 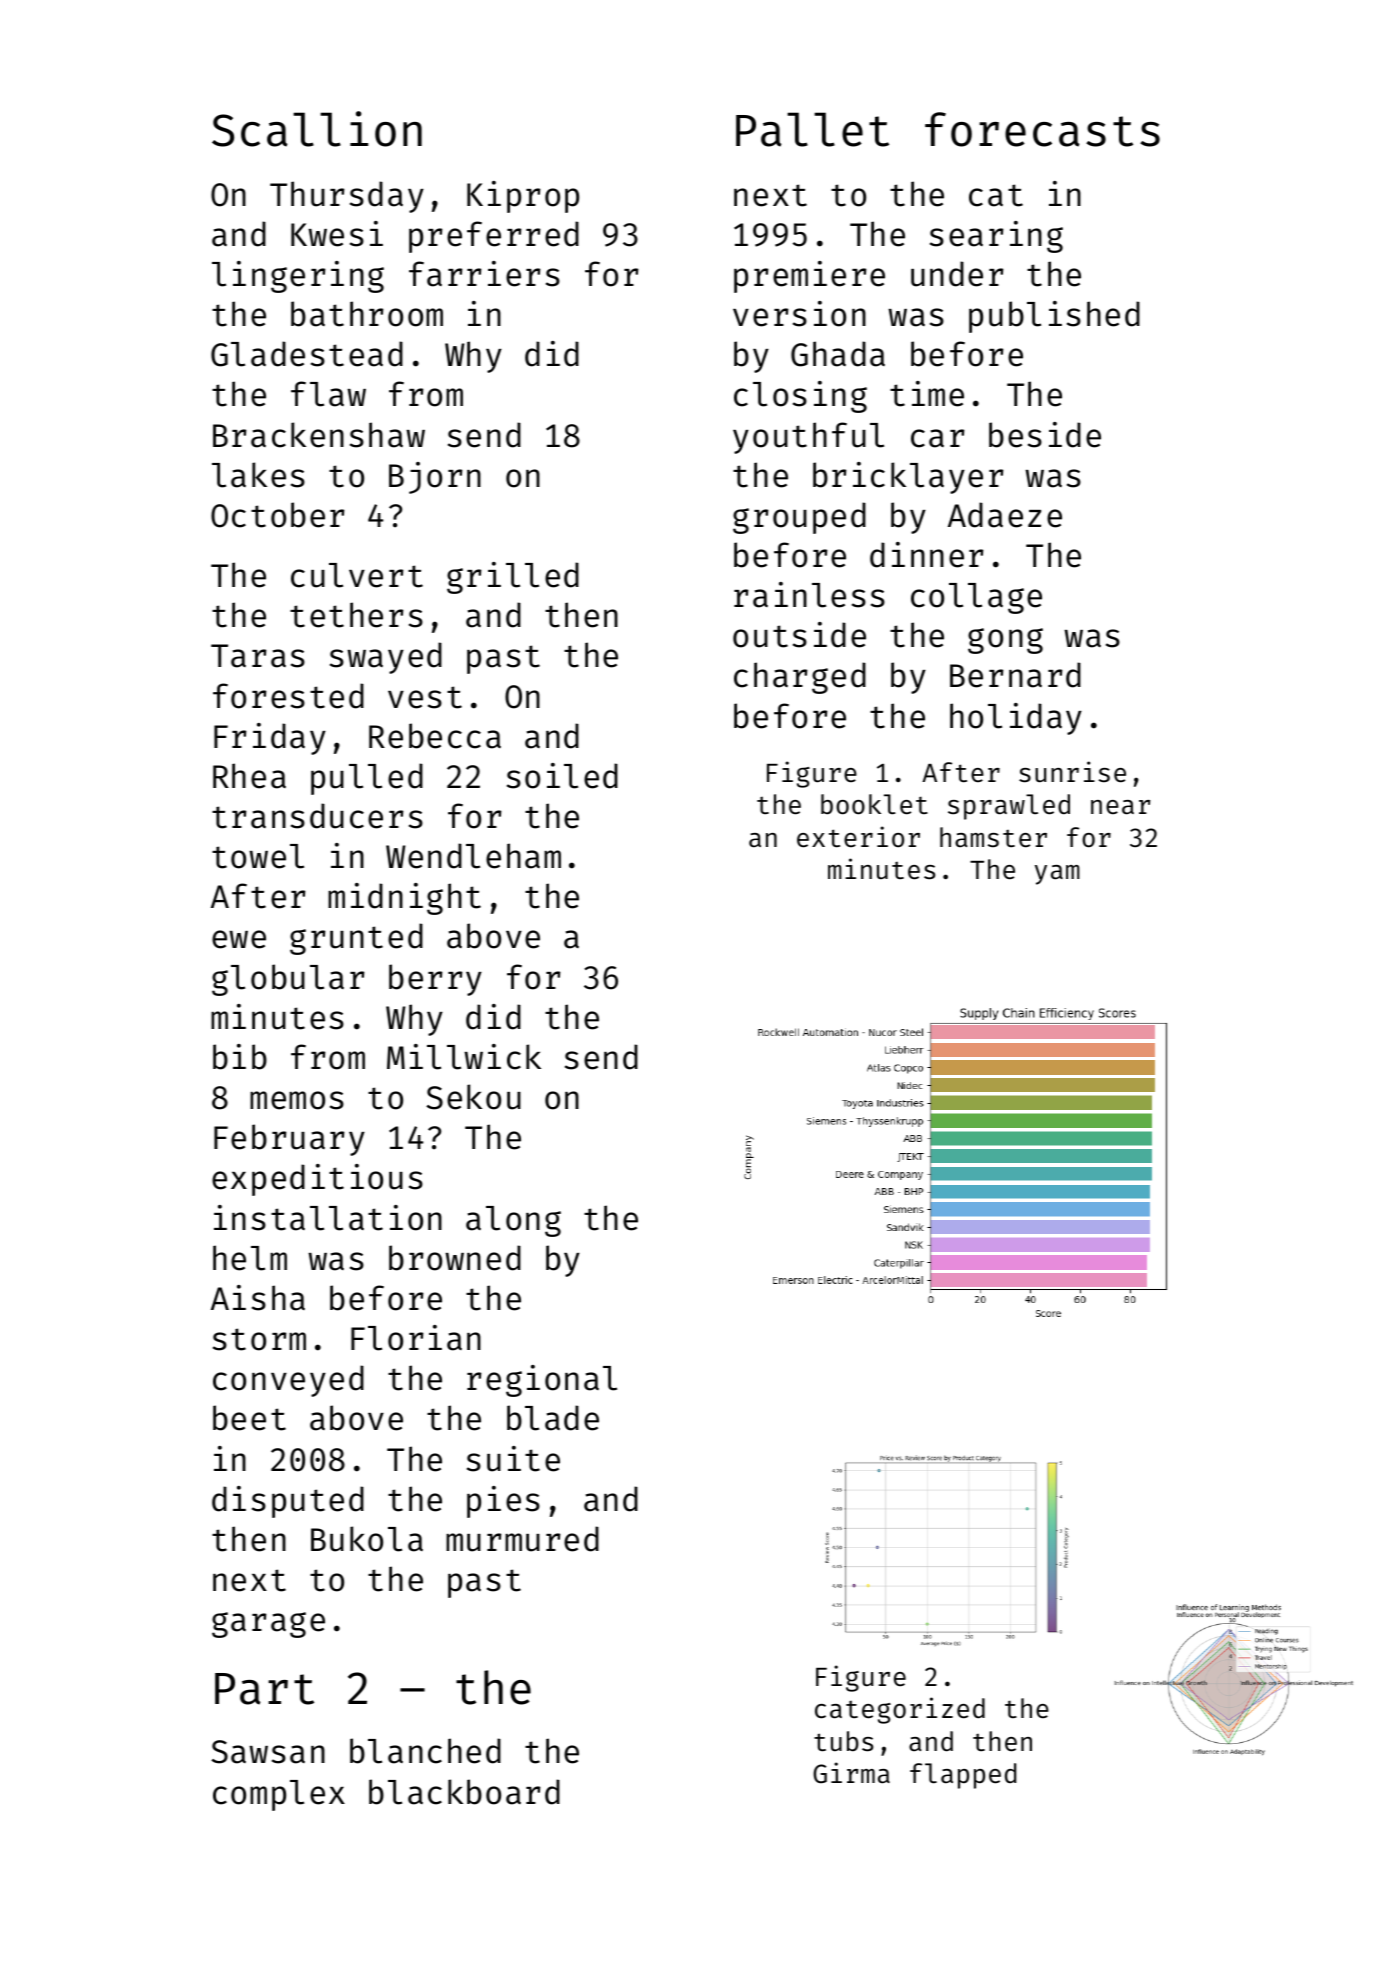 What do you see at coordinates (425, 1751) in the screenshot?
I see `blanched` at bounding box center [425, 1751].
